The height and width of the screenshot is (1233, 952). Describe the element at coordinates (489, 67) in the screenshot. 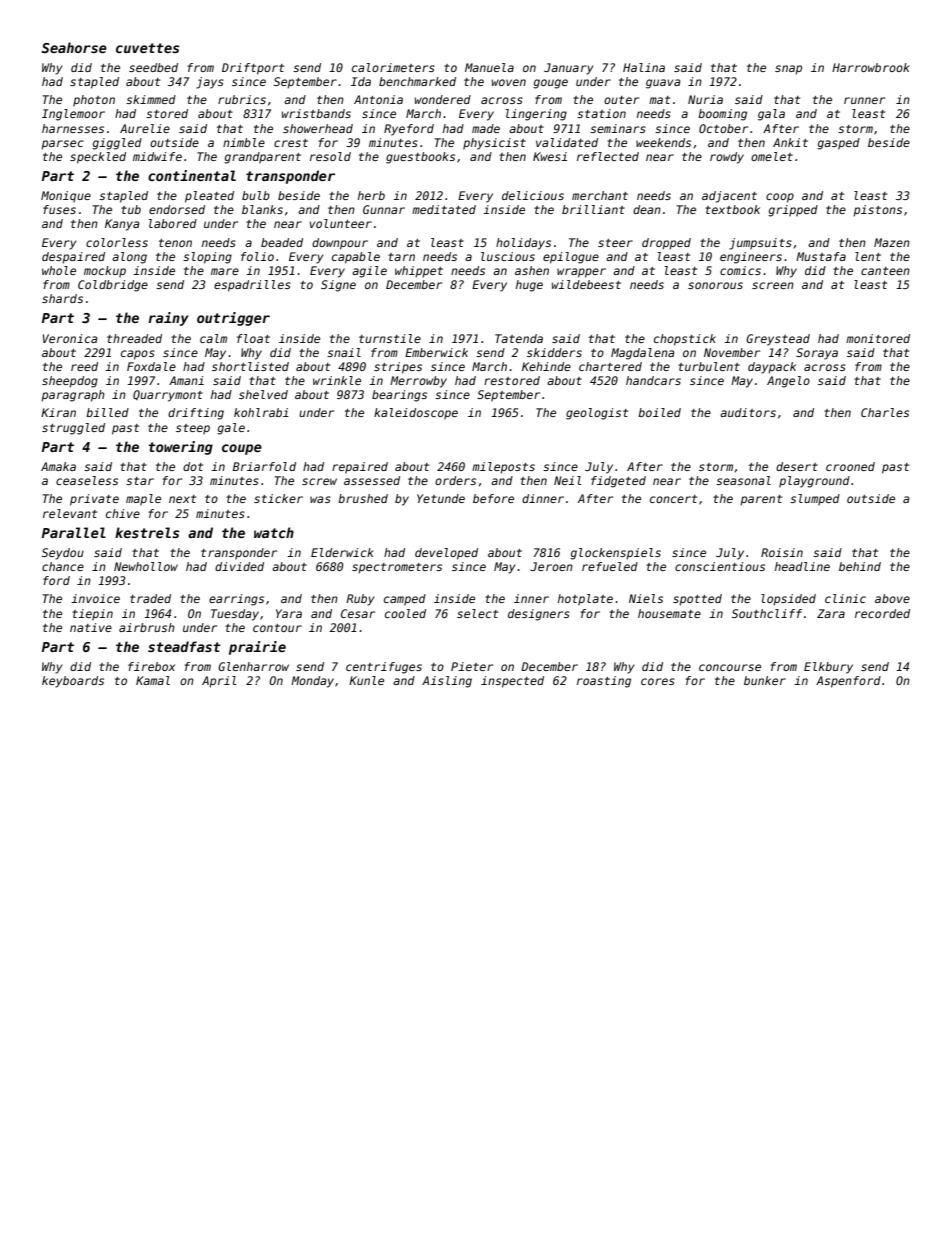

I see `Manuela` at that location.
